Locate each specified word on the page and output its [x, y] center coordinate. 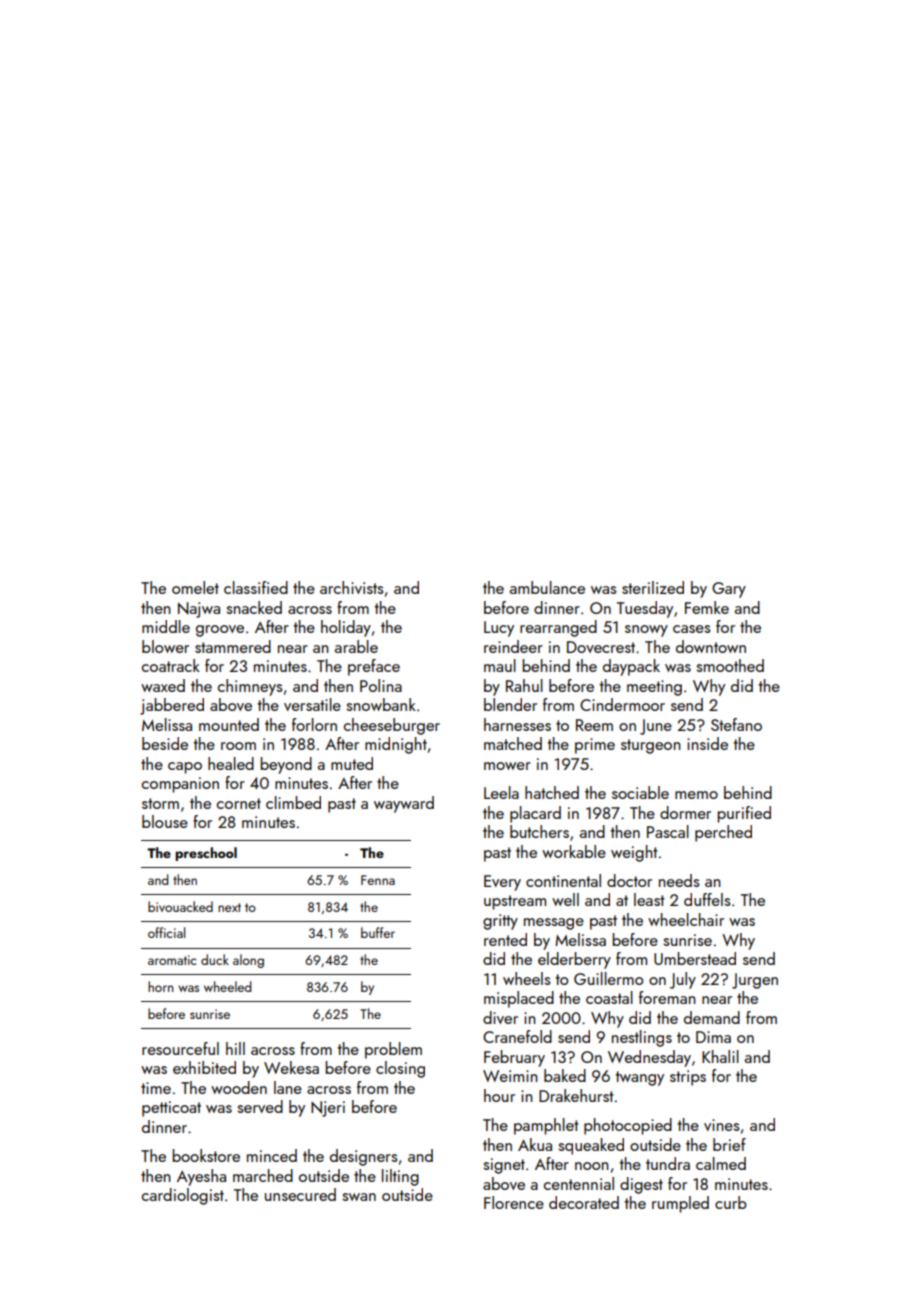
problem [393, 1050]
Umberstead [695, 958]
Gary [729, 590]
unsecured [300, 1194]
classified [256, 587]
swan [359, 1197]
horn [160, 986]
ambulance [547, 587]
